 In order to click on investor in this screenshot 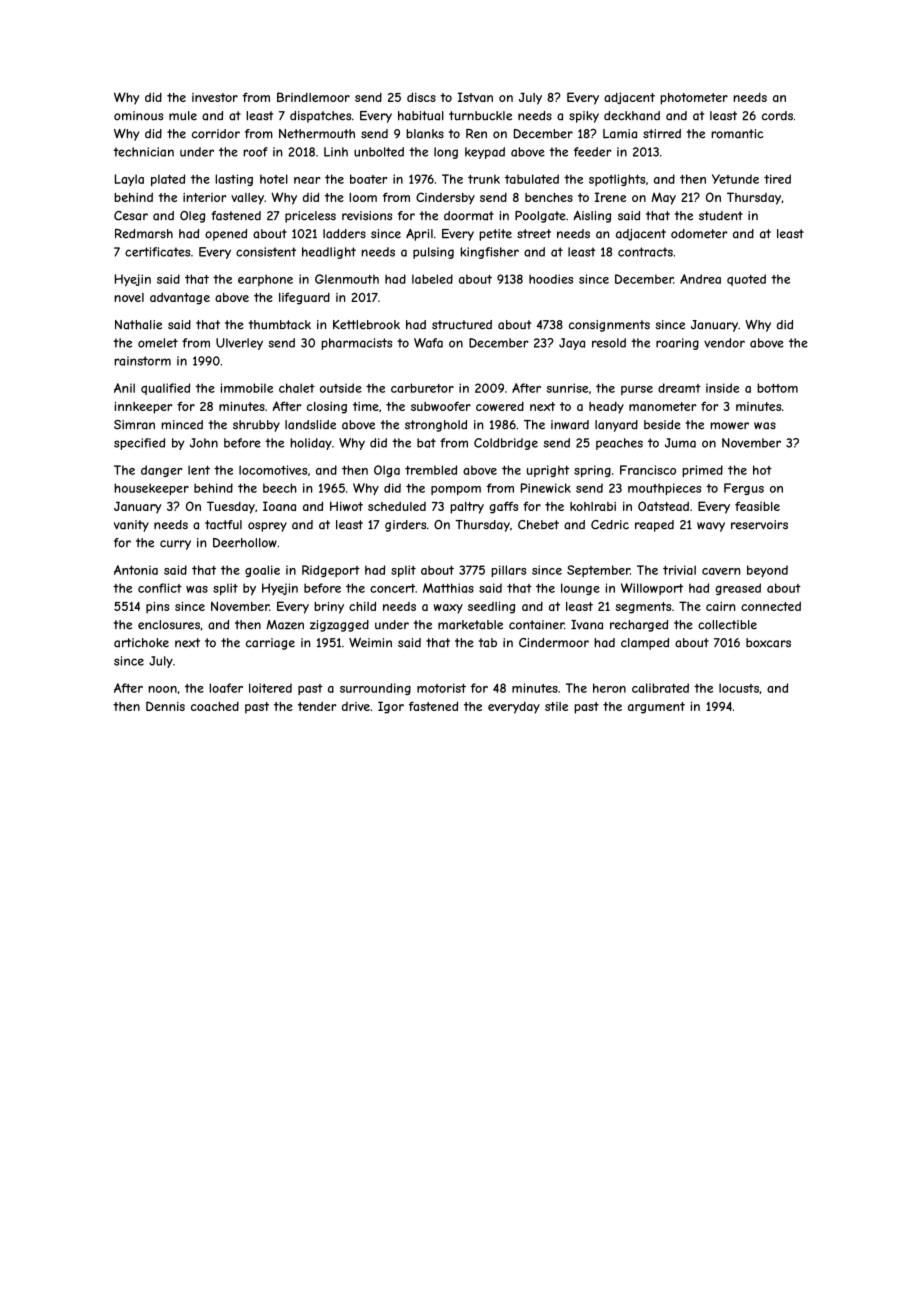, I will do `click(215, 97)`.
